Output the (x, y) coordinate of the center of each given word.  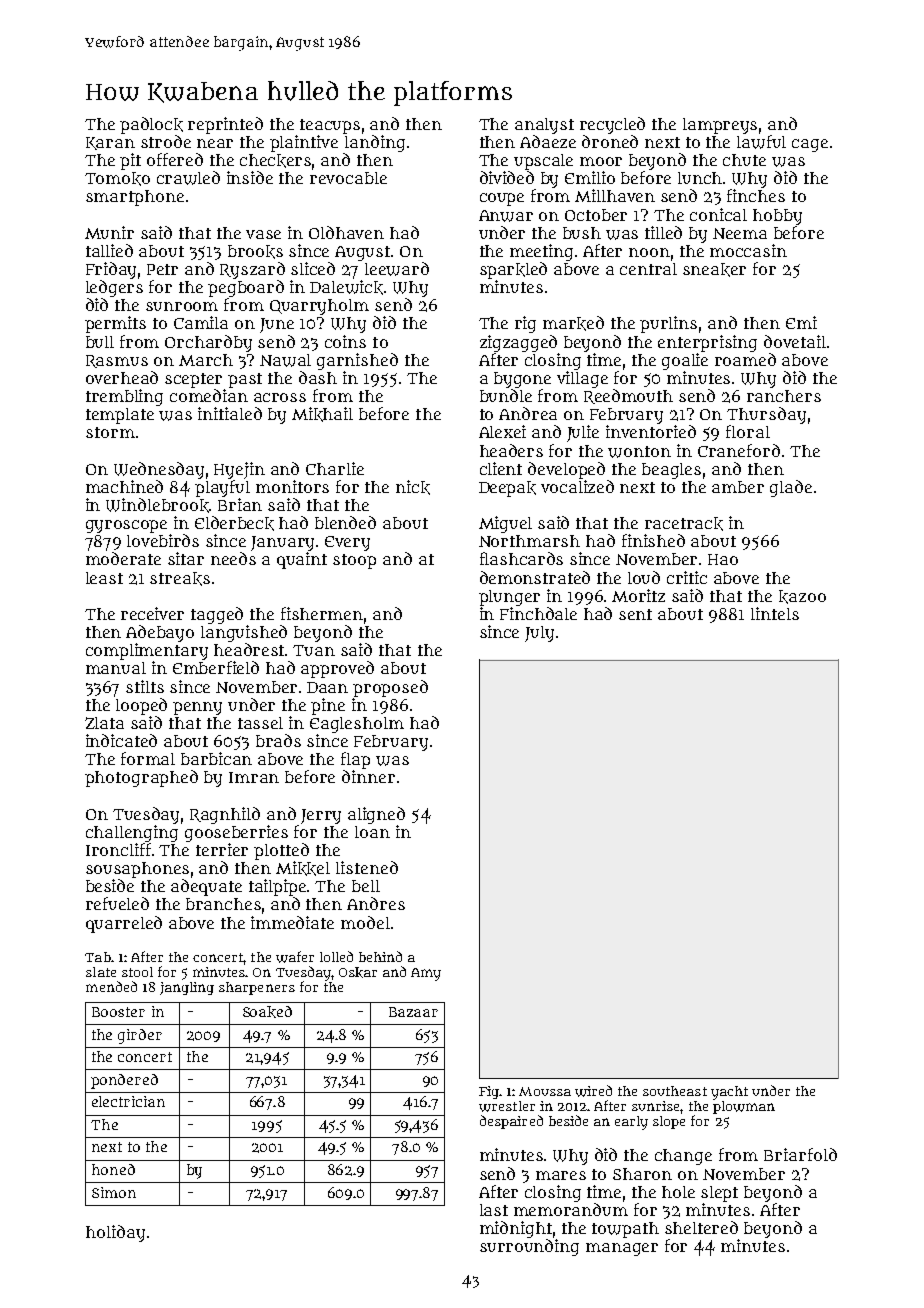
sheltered (701, 1227)
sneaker (714, 270)
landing (375, 143)
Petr (162, 269)
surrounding (529, 1247)
